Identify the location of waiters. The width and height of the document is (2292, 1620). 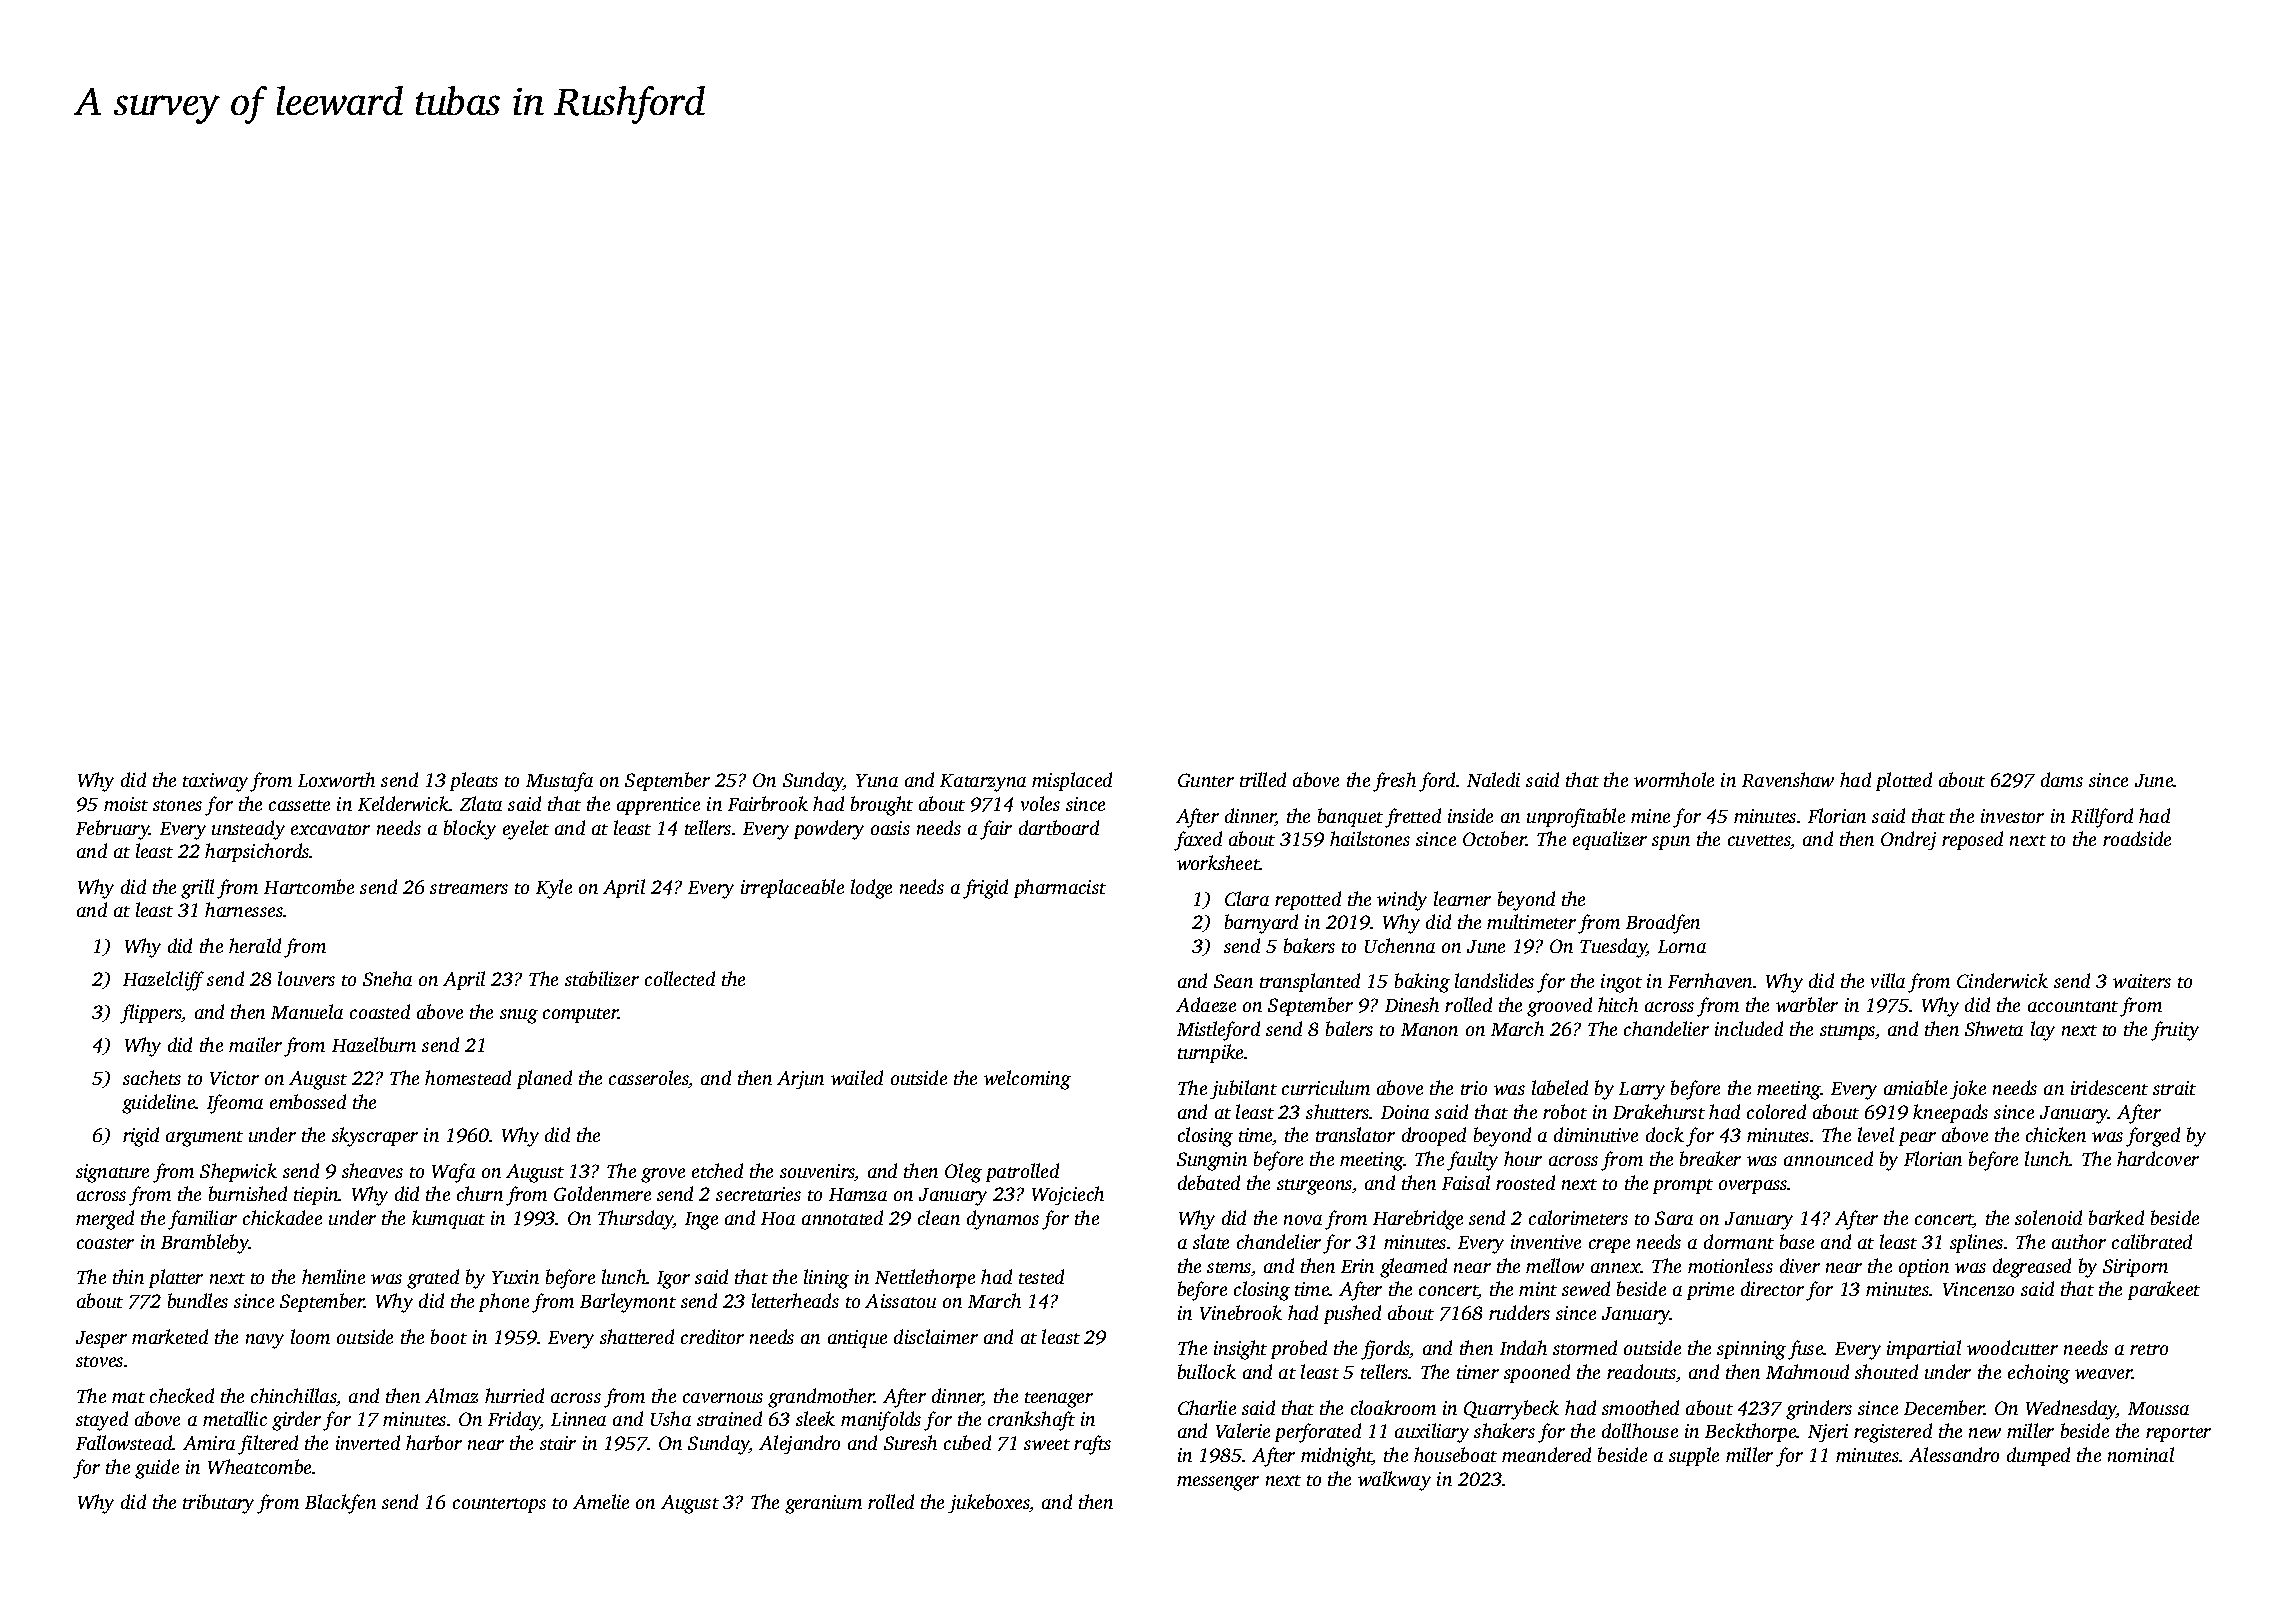
(2142, 981).
